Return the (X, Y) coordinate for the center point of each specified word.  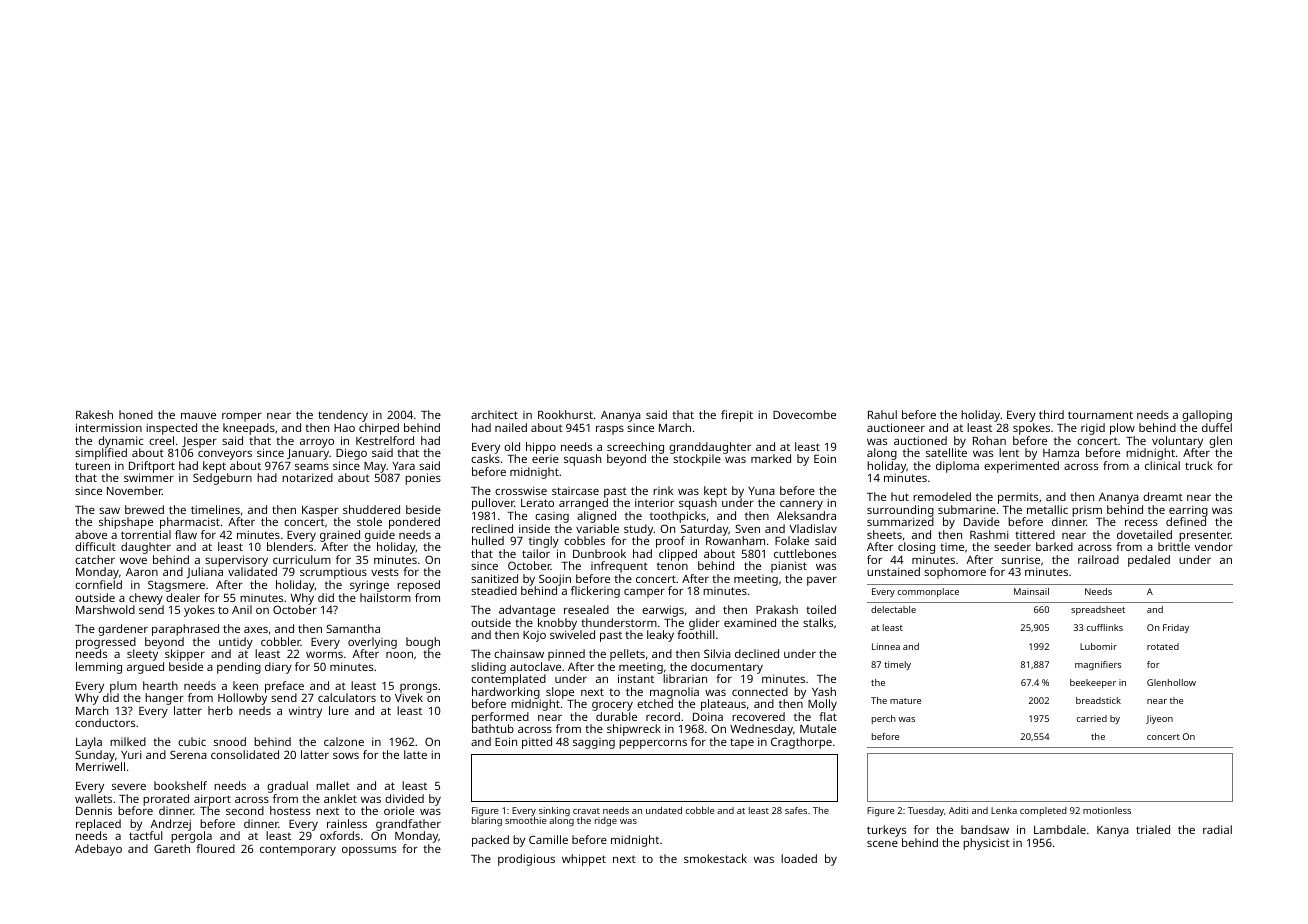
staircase (575, 491)
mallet (333, 785)
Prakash (777, 609)
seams (312, 466)
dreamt (1163, 496)
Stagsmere (176, 586)
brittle (1174, 547)
